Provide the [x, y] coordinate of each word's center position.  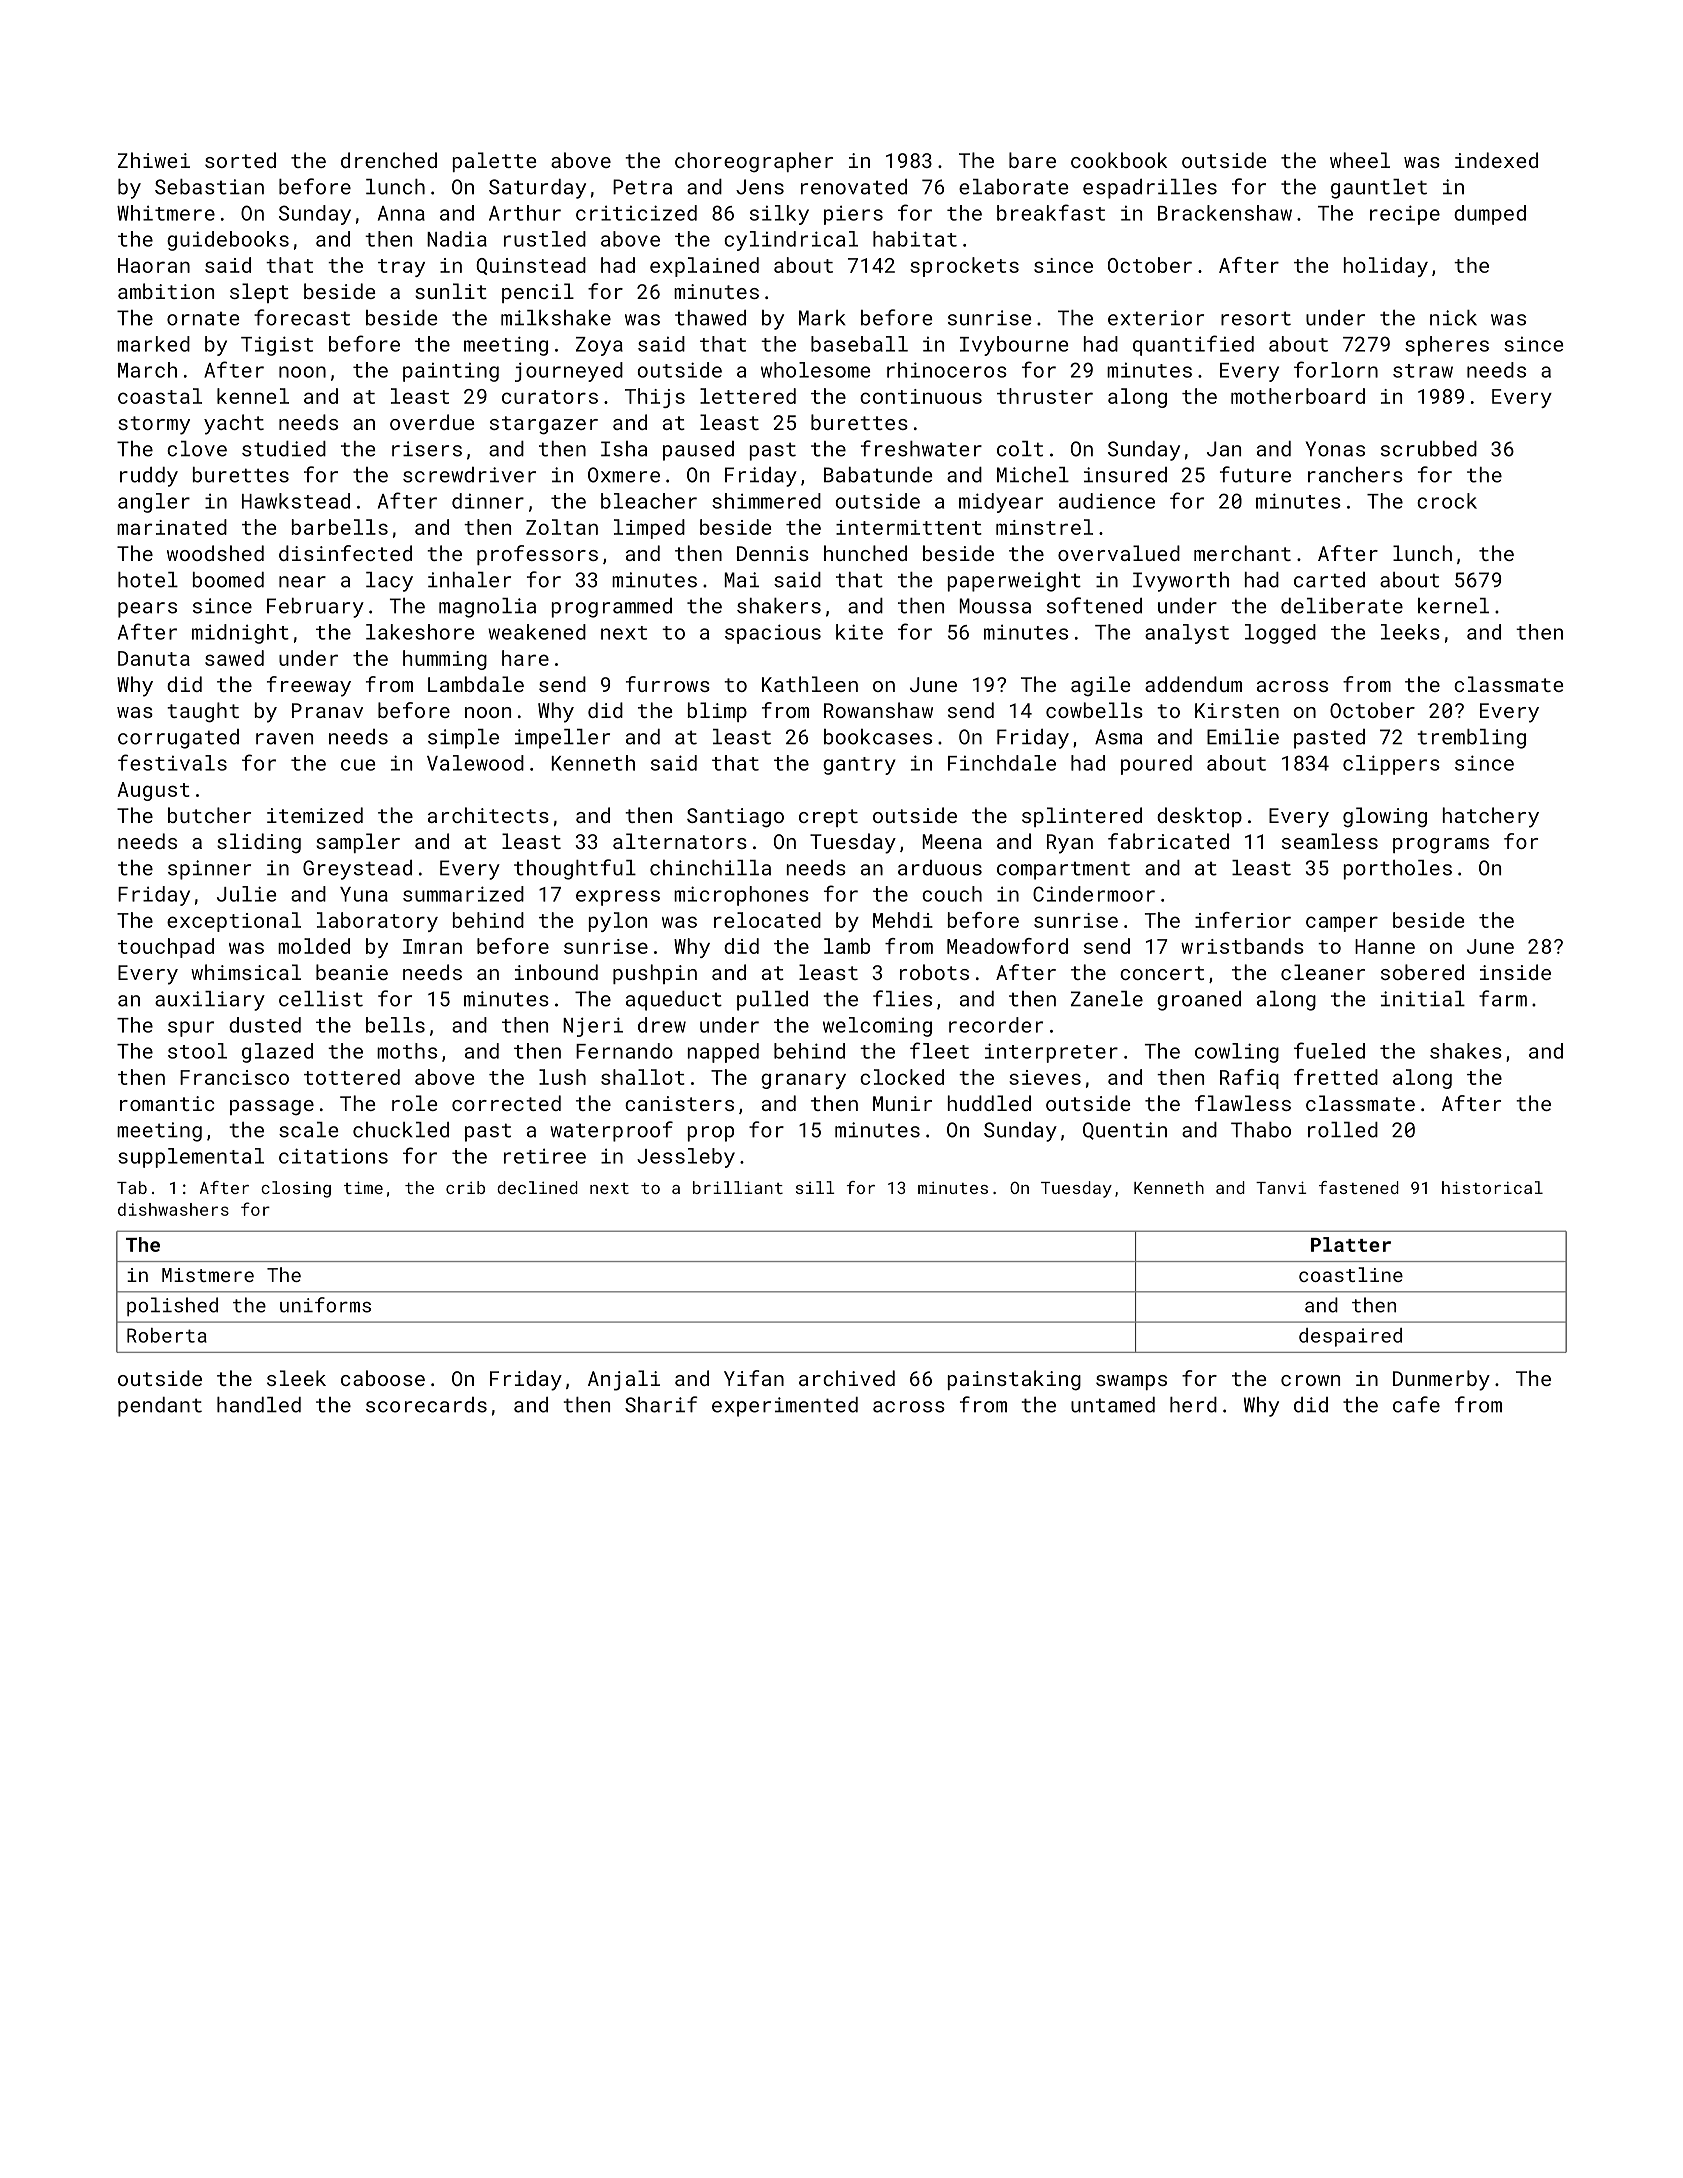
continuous [921, 396]
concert [1162, 973]
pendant [160, 1407]
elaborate [1013, 187]
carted [1329, 580]
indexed [1496, 160]
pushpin [655, 974]
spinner [209, 870]
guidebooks [228, 241]
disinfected [345, 553]
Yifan [754, 1378]
